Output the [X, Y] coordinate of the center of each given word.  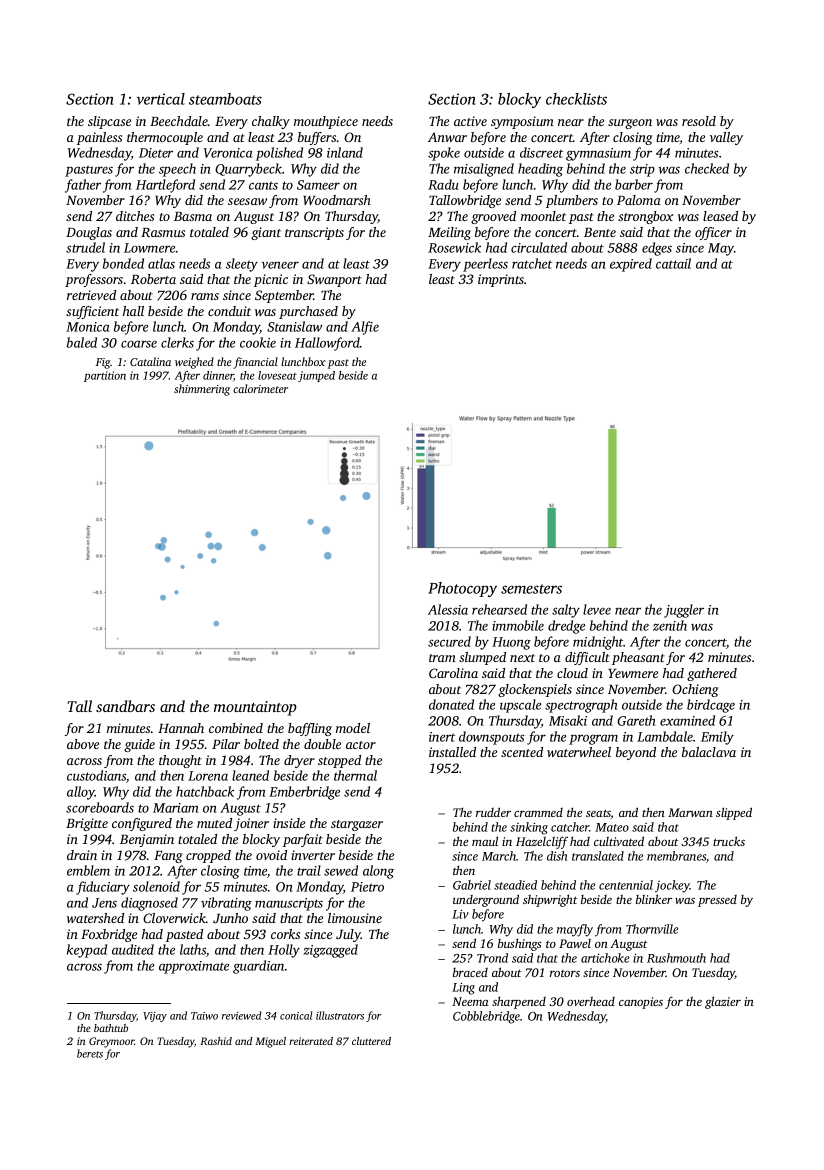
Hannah [181, 728]
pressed [717, 901]
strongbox [645, 217]
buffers [317, 138]
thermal [355, 775]
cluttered [371, 1041]
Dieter [156, 153]
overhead [591, 1001]
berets [90, 1053]
